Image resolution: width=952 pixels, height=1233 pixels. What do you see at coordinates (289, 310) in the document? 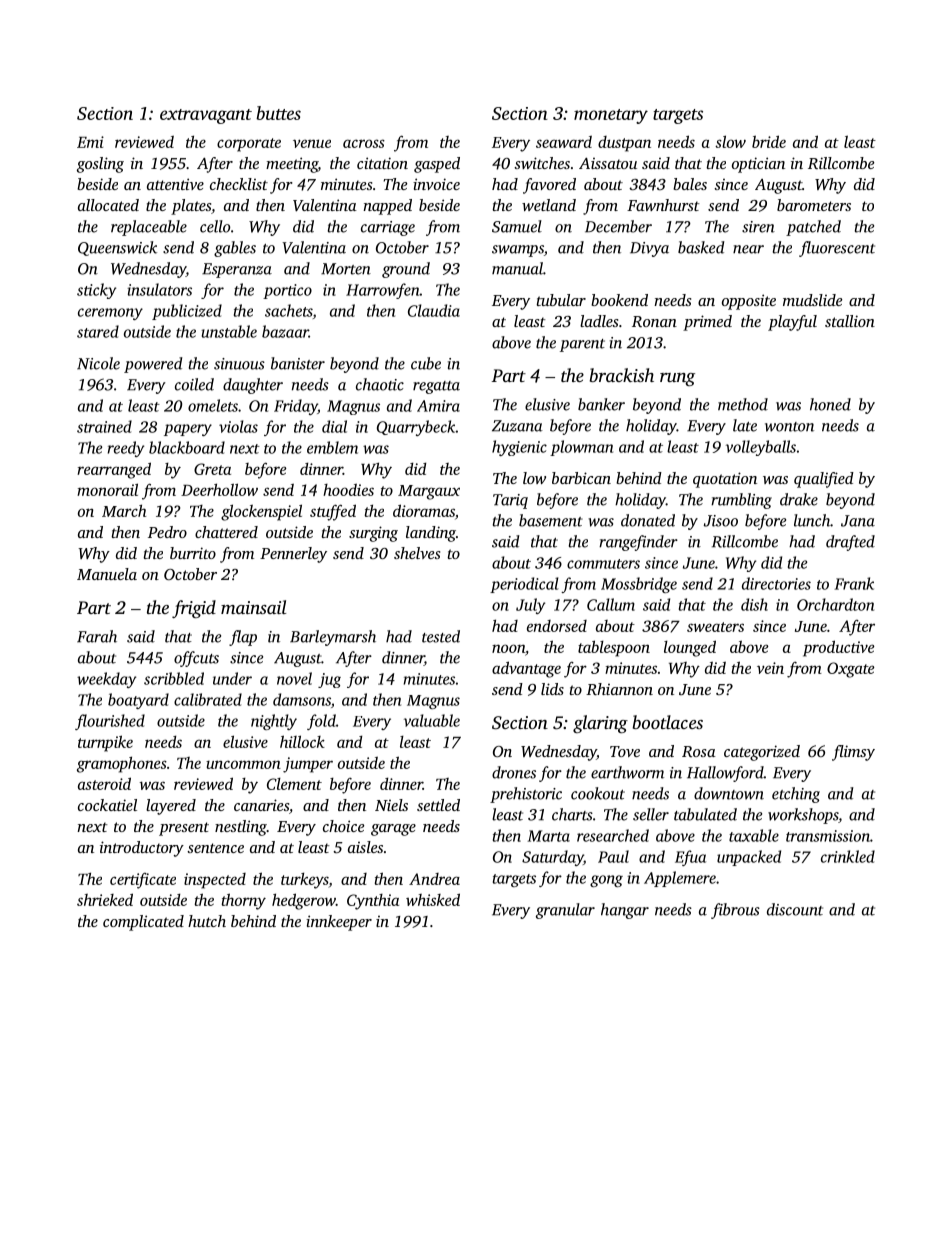
I see `sachets` at bounding box center [289, 310].
